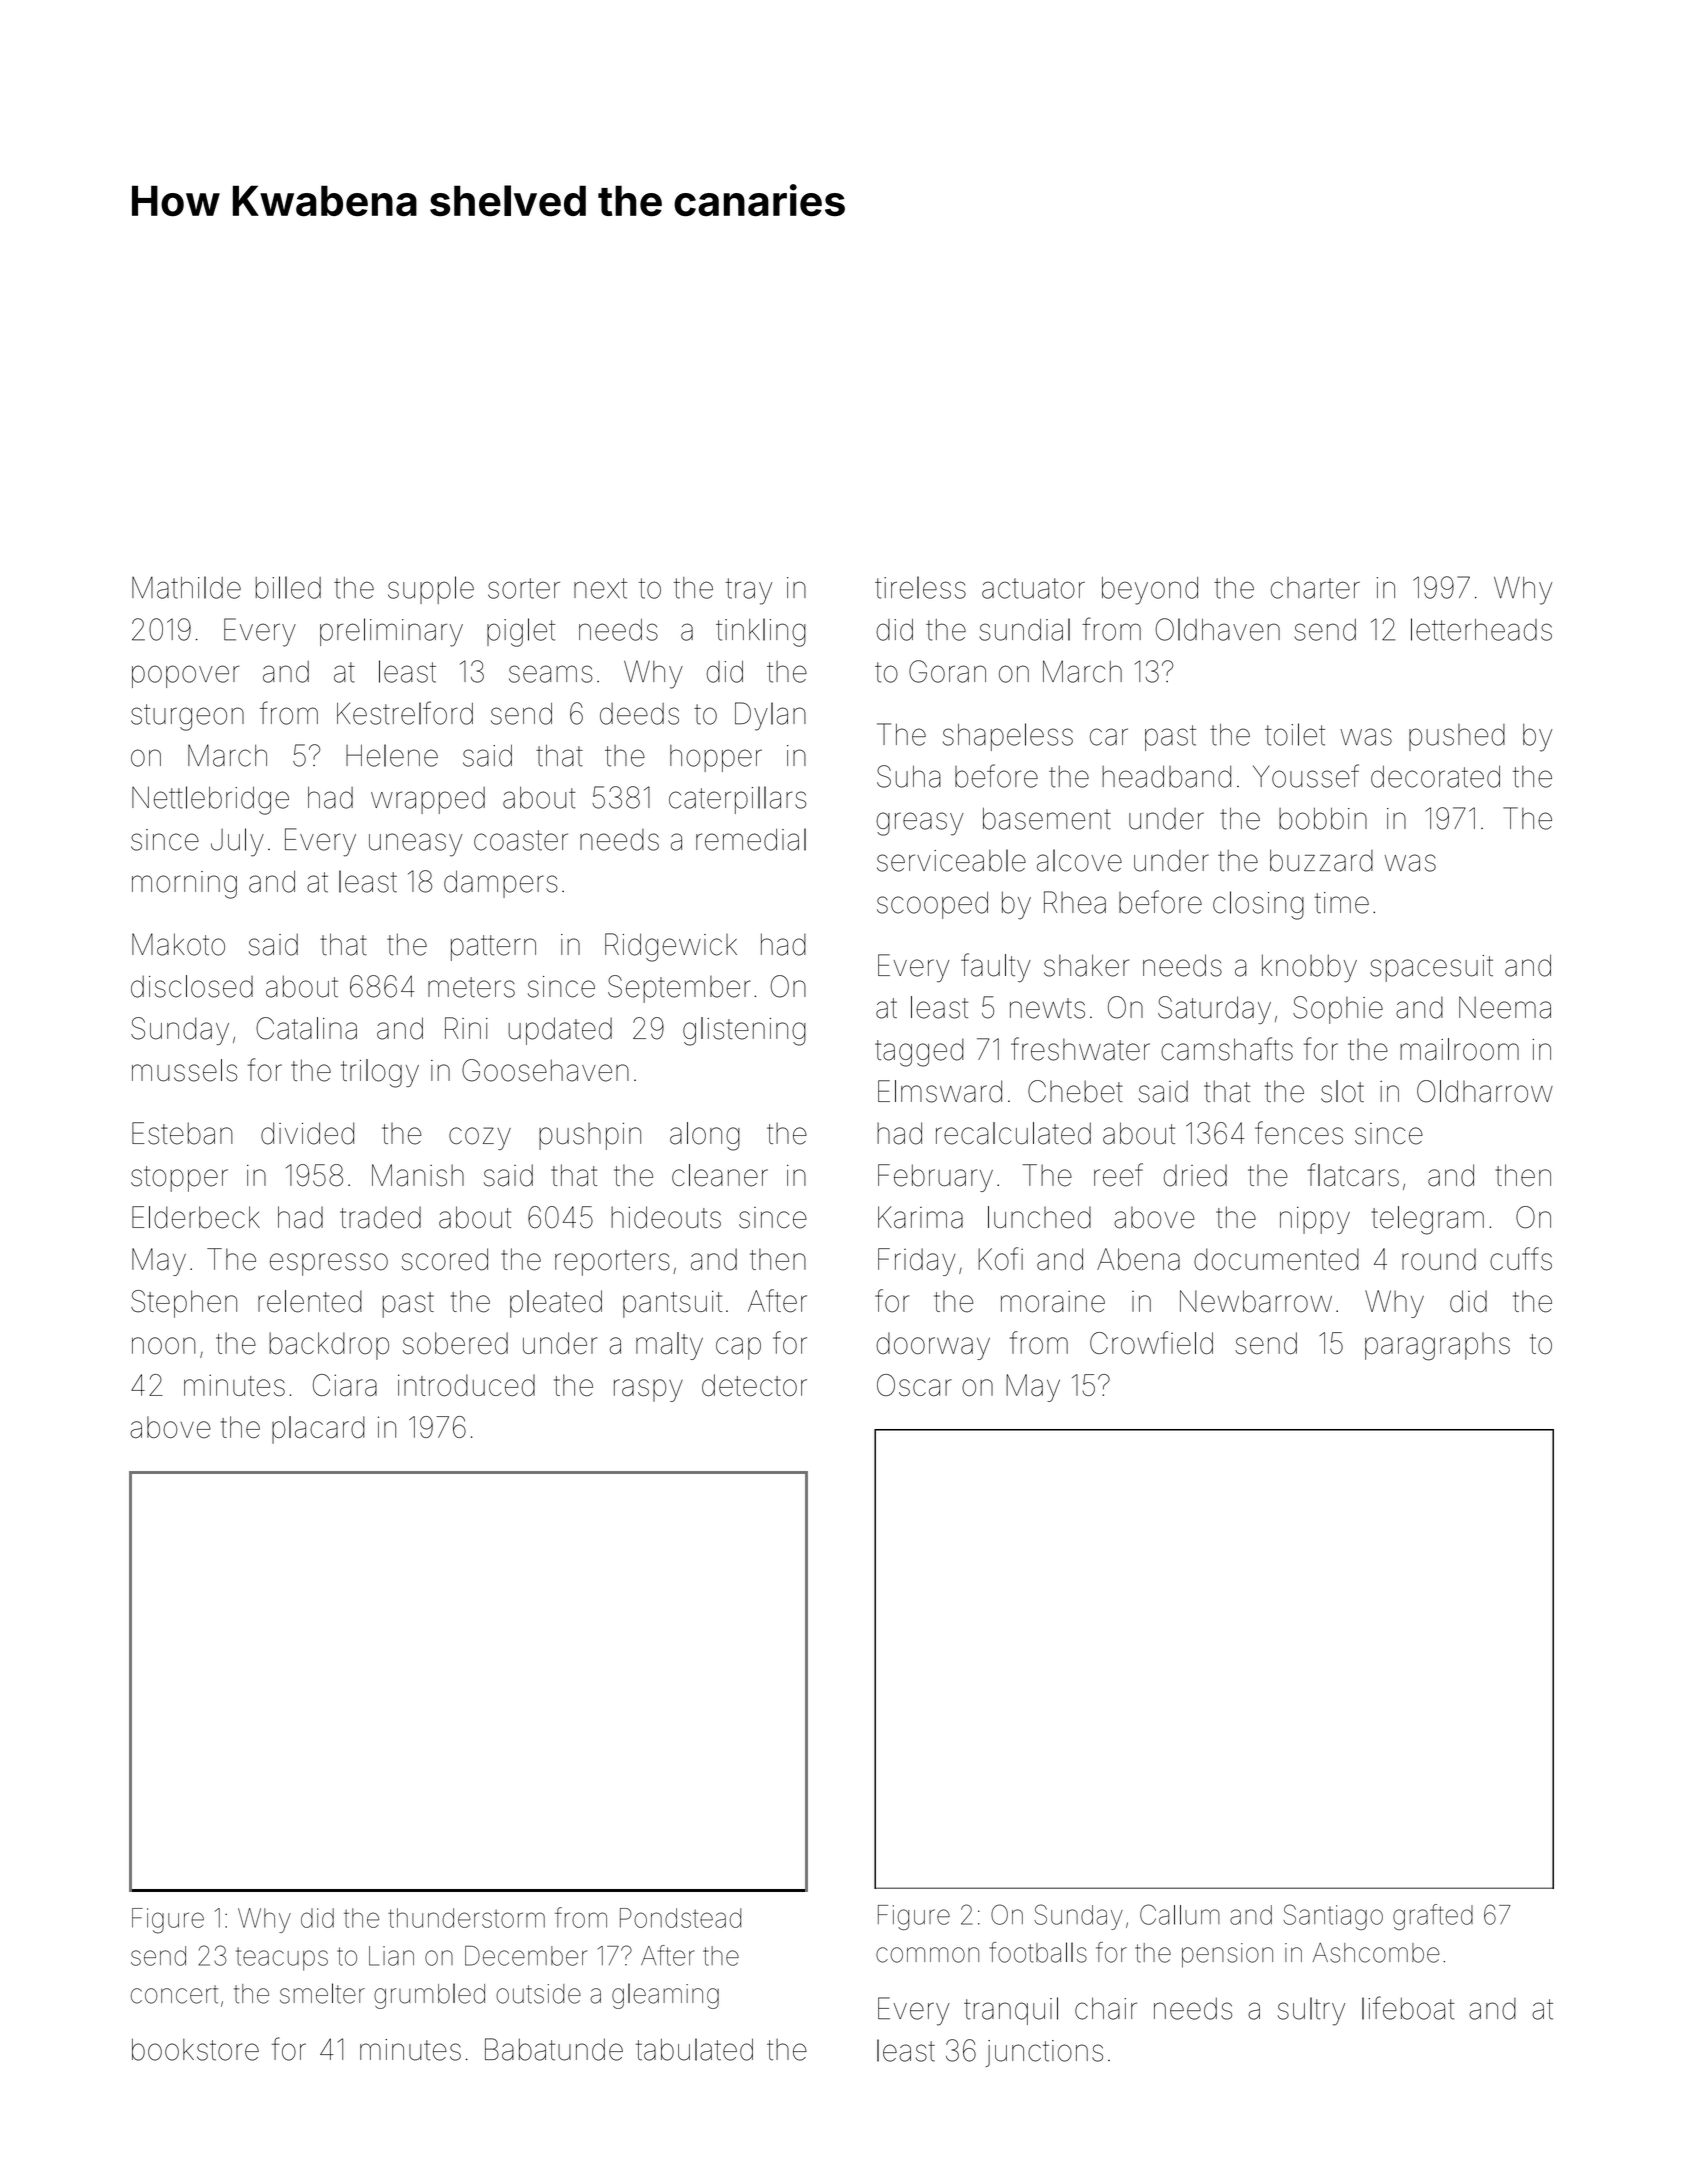  What do you see at coordinates (1437, 1346) in the screenshot?
I see `paragraphs` at bounding box center [1437, 1346].
